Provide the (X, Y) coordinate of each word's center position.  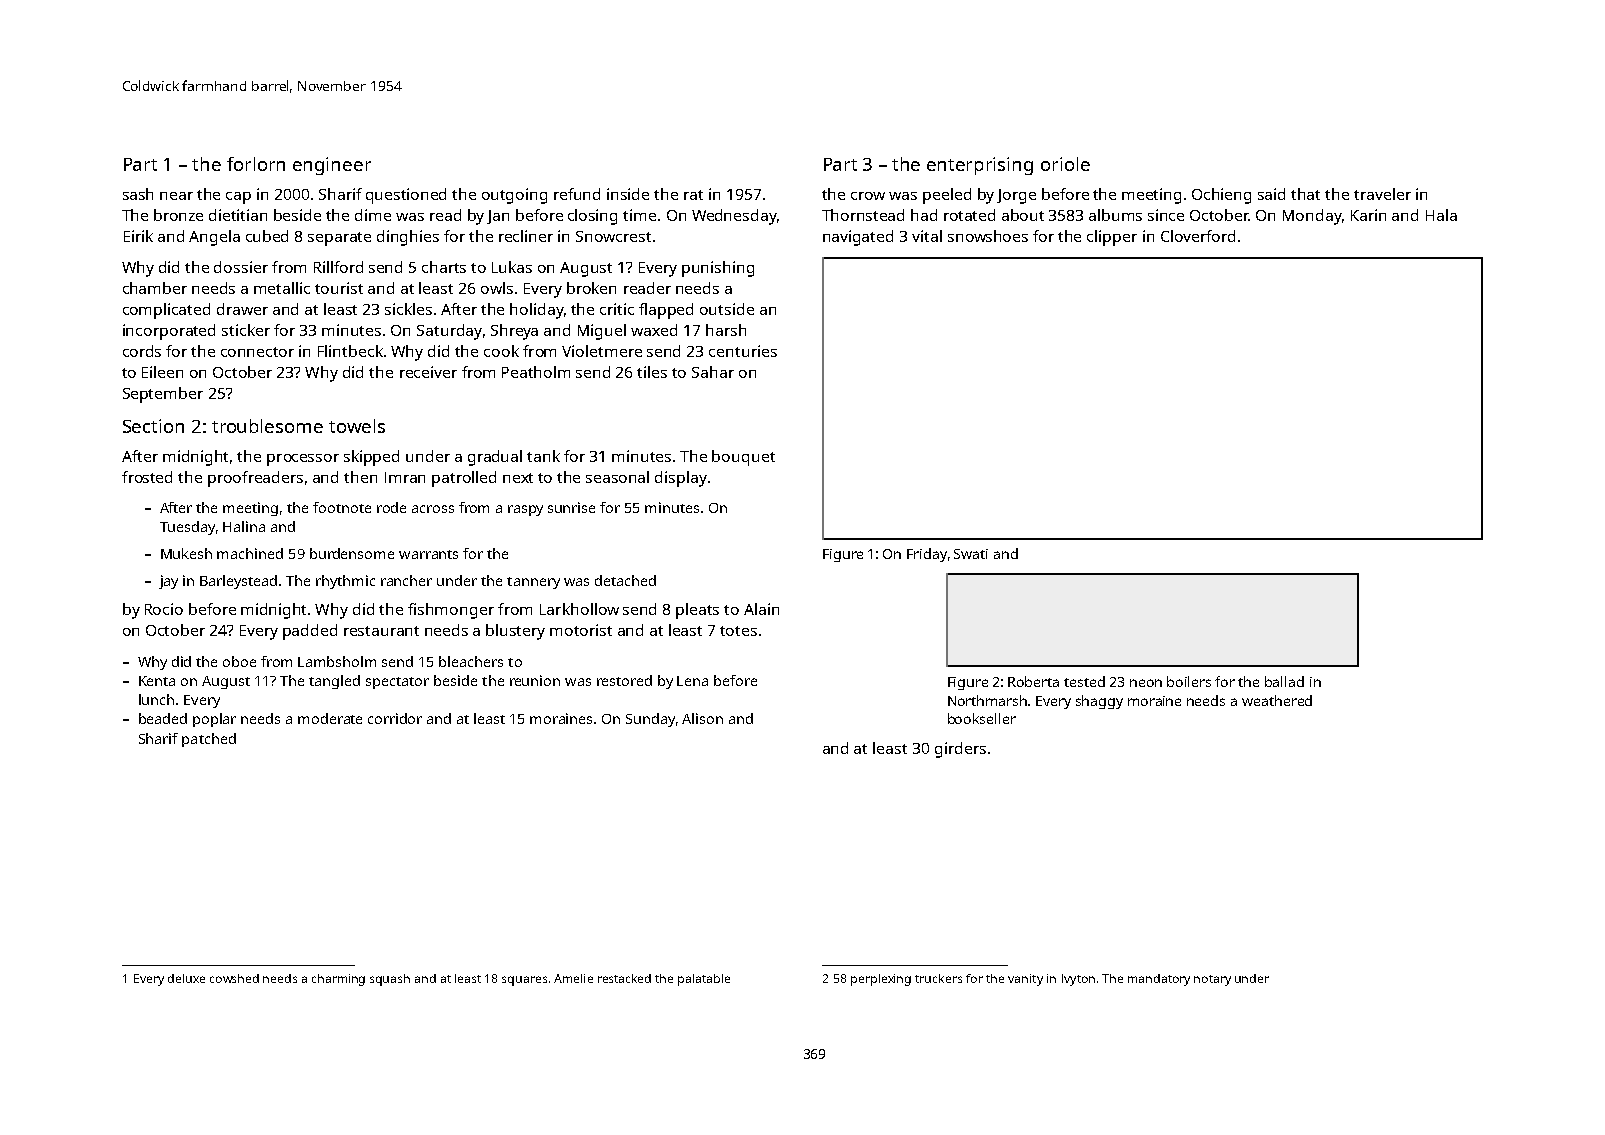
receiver (428, 372)
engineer (332, 166)
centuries (743, 351)
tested (1084, 681)
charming (338, 980)
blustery (515, 632)
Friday (927, 555)
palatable (704, 980)
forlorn (256, 164)
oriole (1065, 164)
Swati (971, 554)
